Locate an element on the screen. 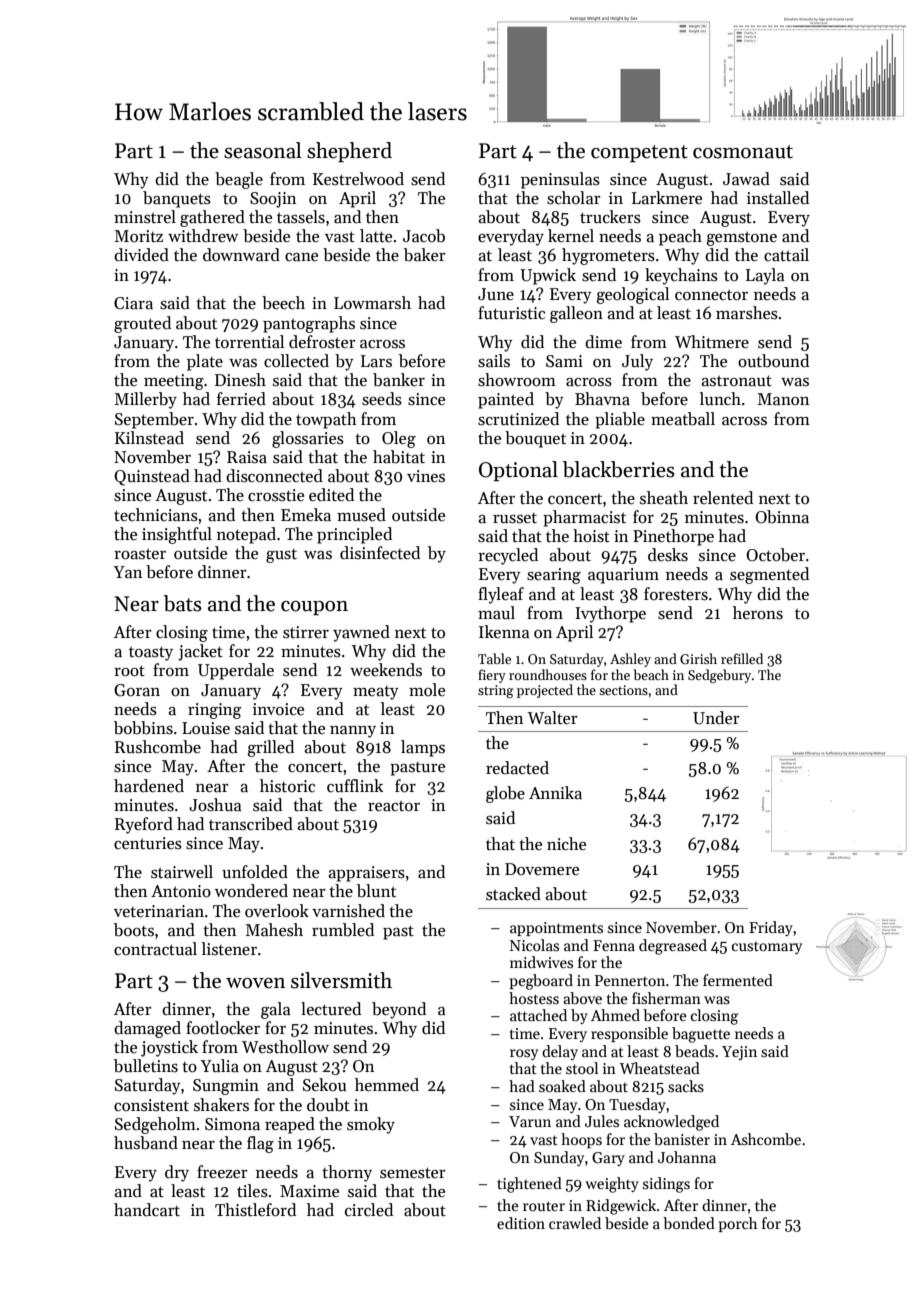 The width and height of the screenshot is (924, 1308). cosmonaut is located at coordinates (743, 152).
